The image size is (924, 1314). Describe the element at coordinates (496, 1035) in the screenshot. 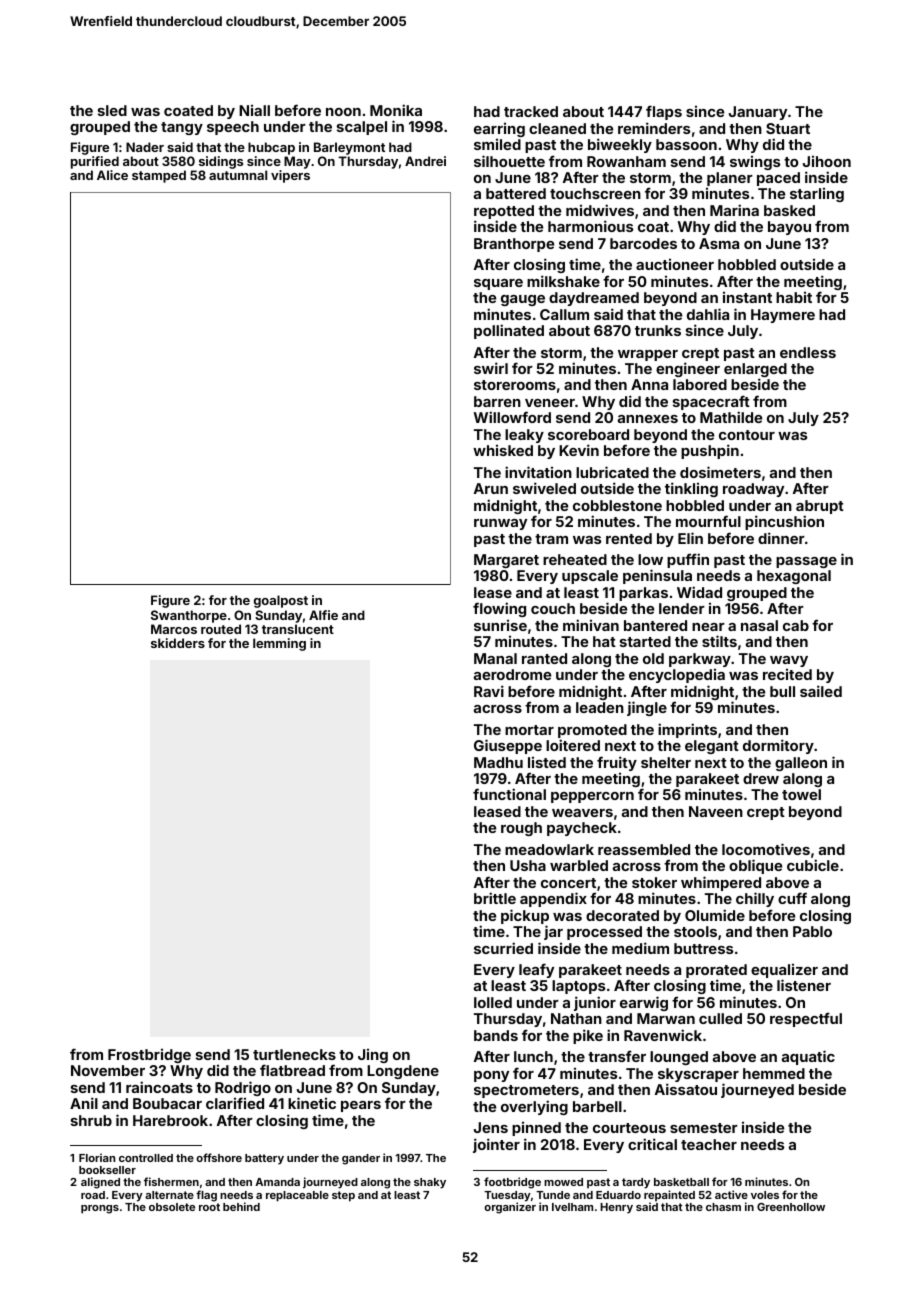

I see `bands` at that location.
